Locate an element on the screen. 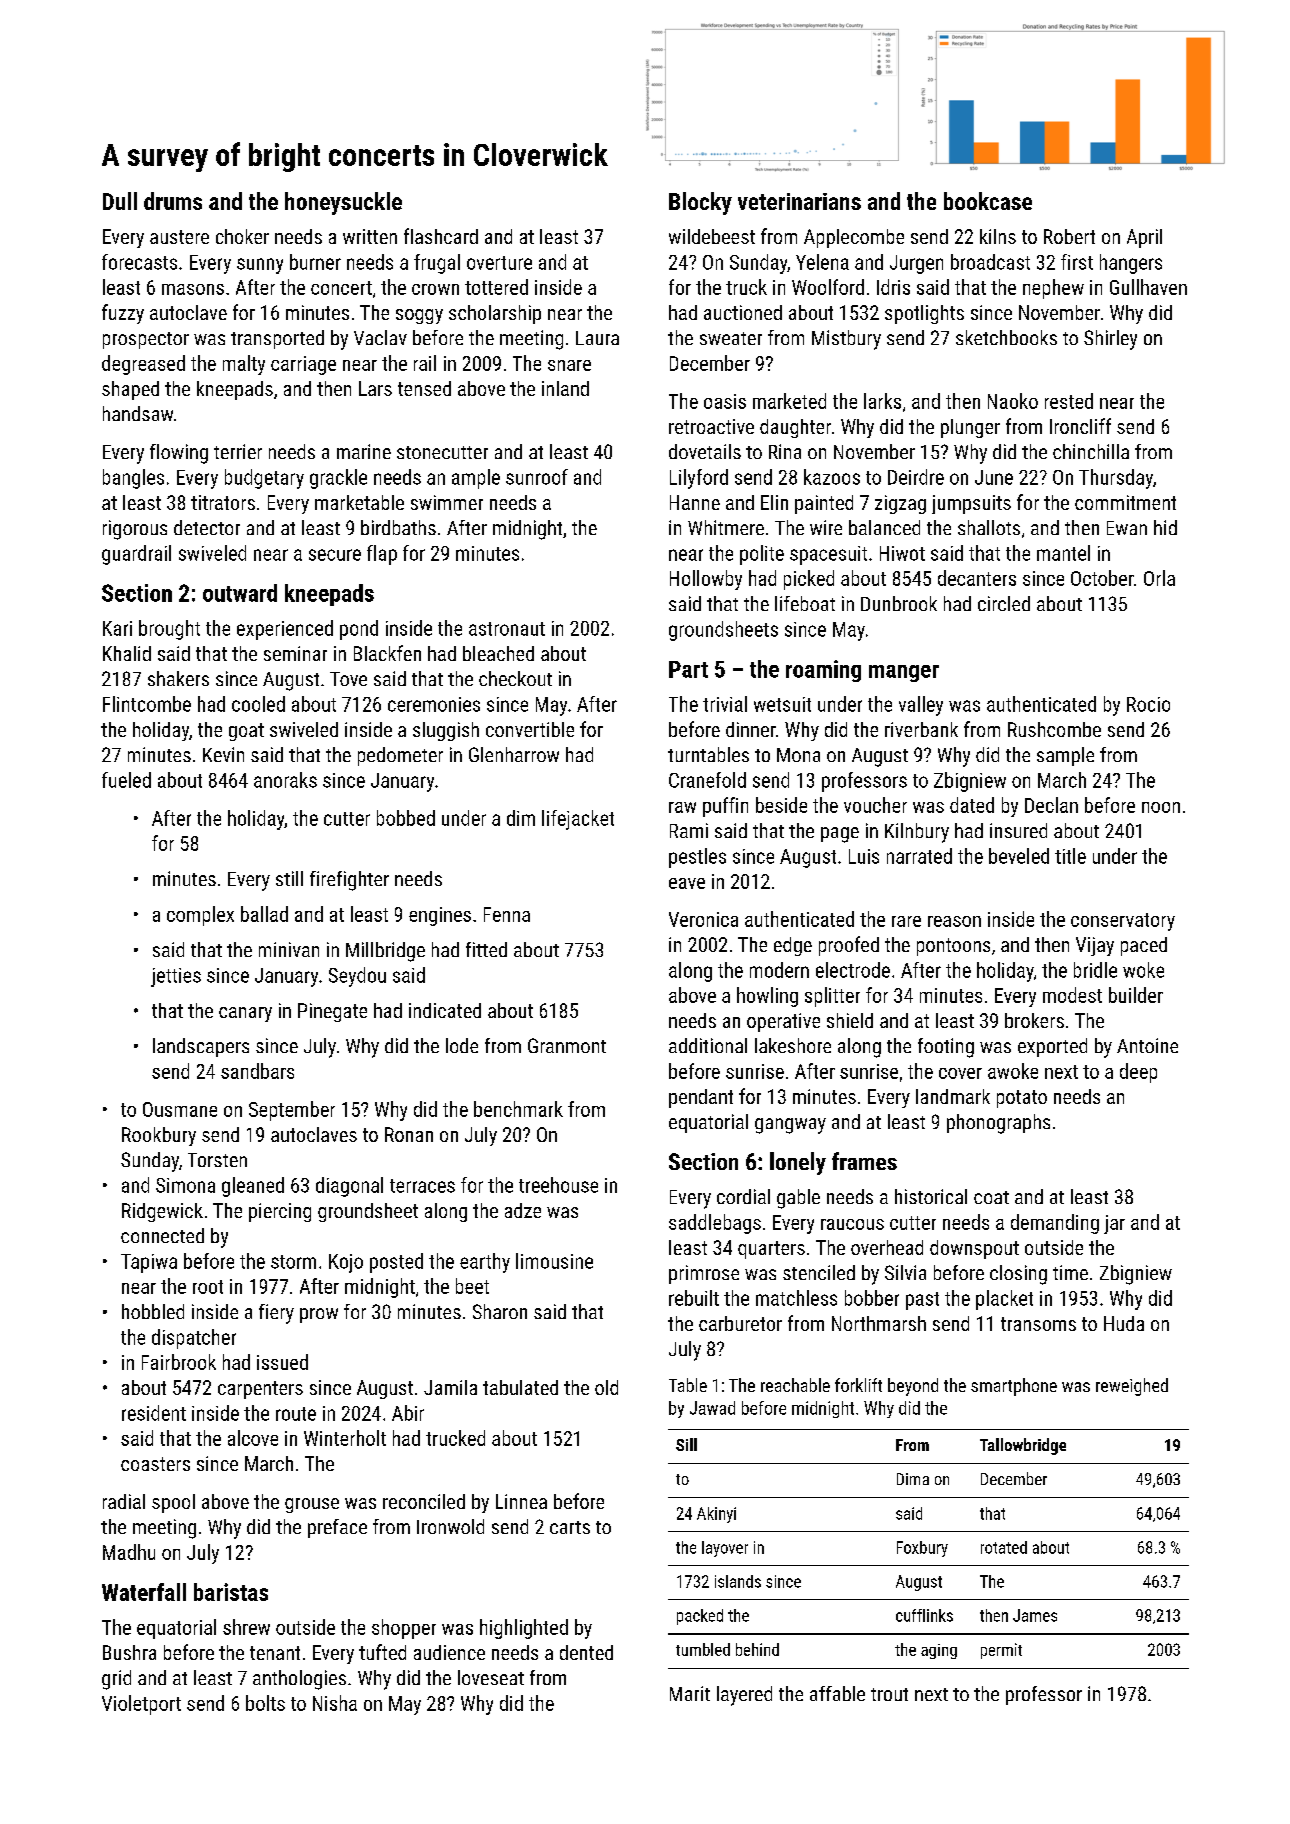  stenciled is located at coordinates (819, 1272).
